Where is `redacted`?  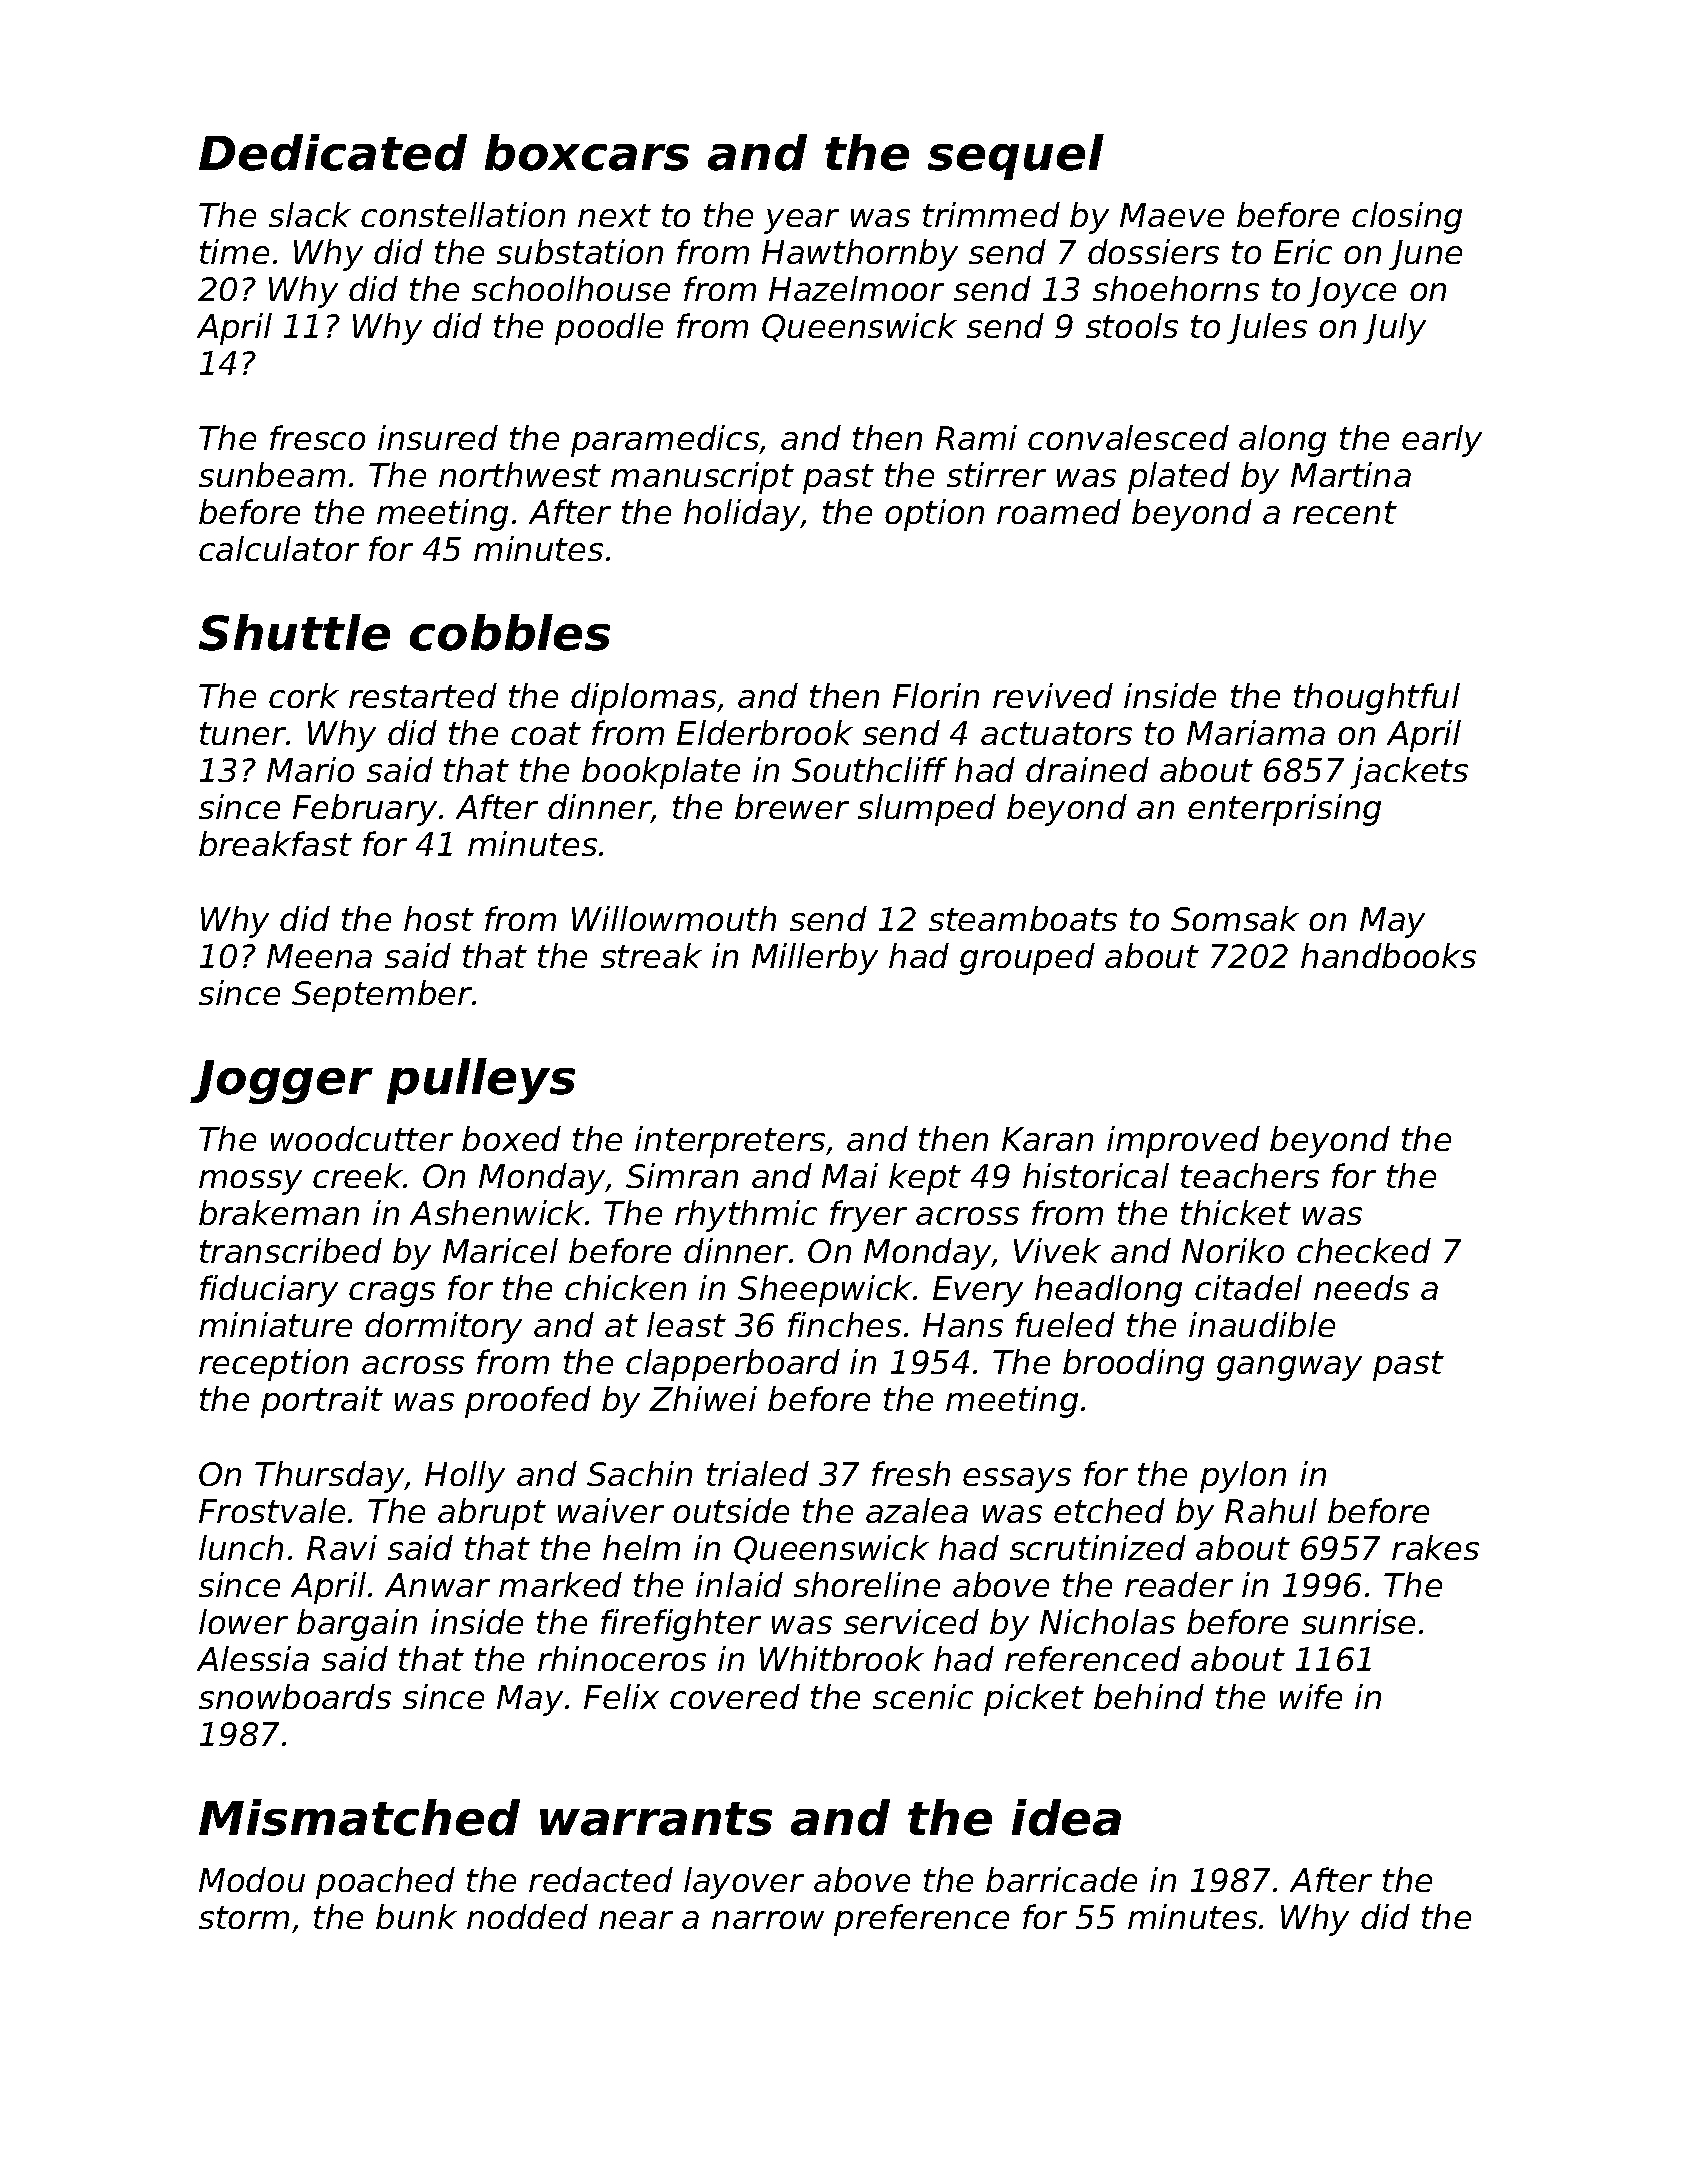
redacted is located at coordinates (601, 1879).
